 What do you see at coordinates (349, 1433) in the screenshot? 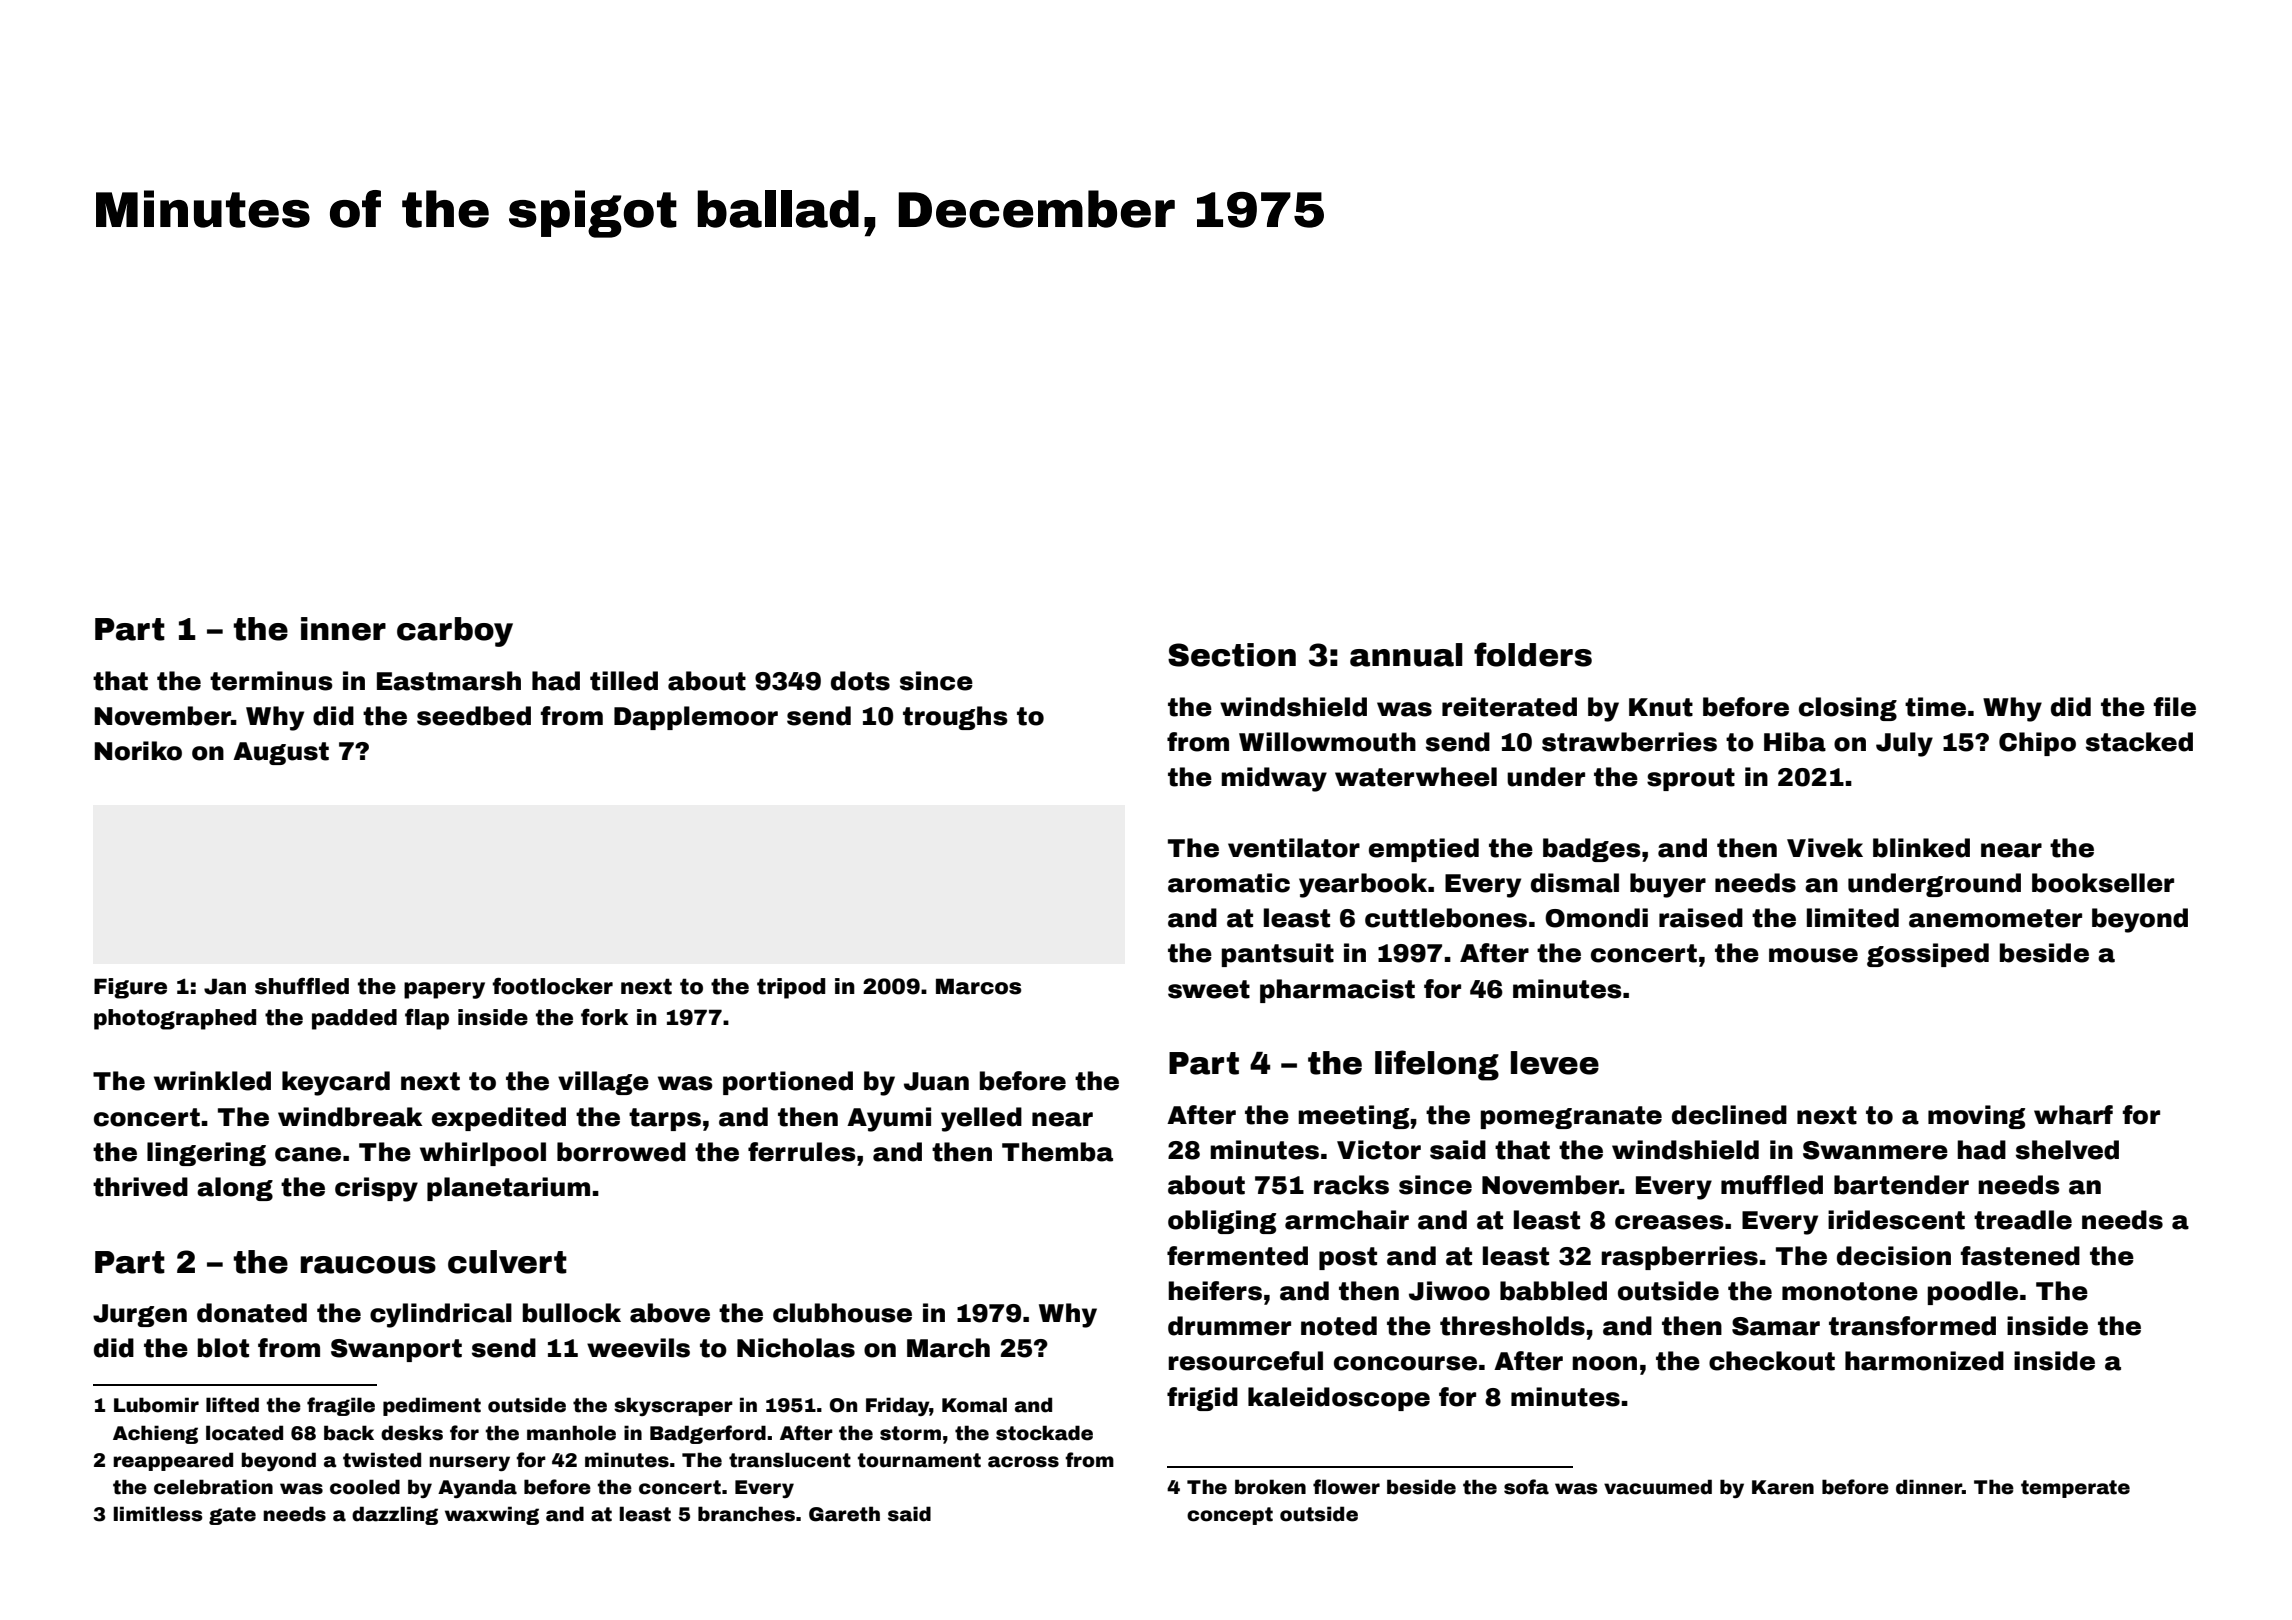
I see `back` at bounding box center [349, 1433].
